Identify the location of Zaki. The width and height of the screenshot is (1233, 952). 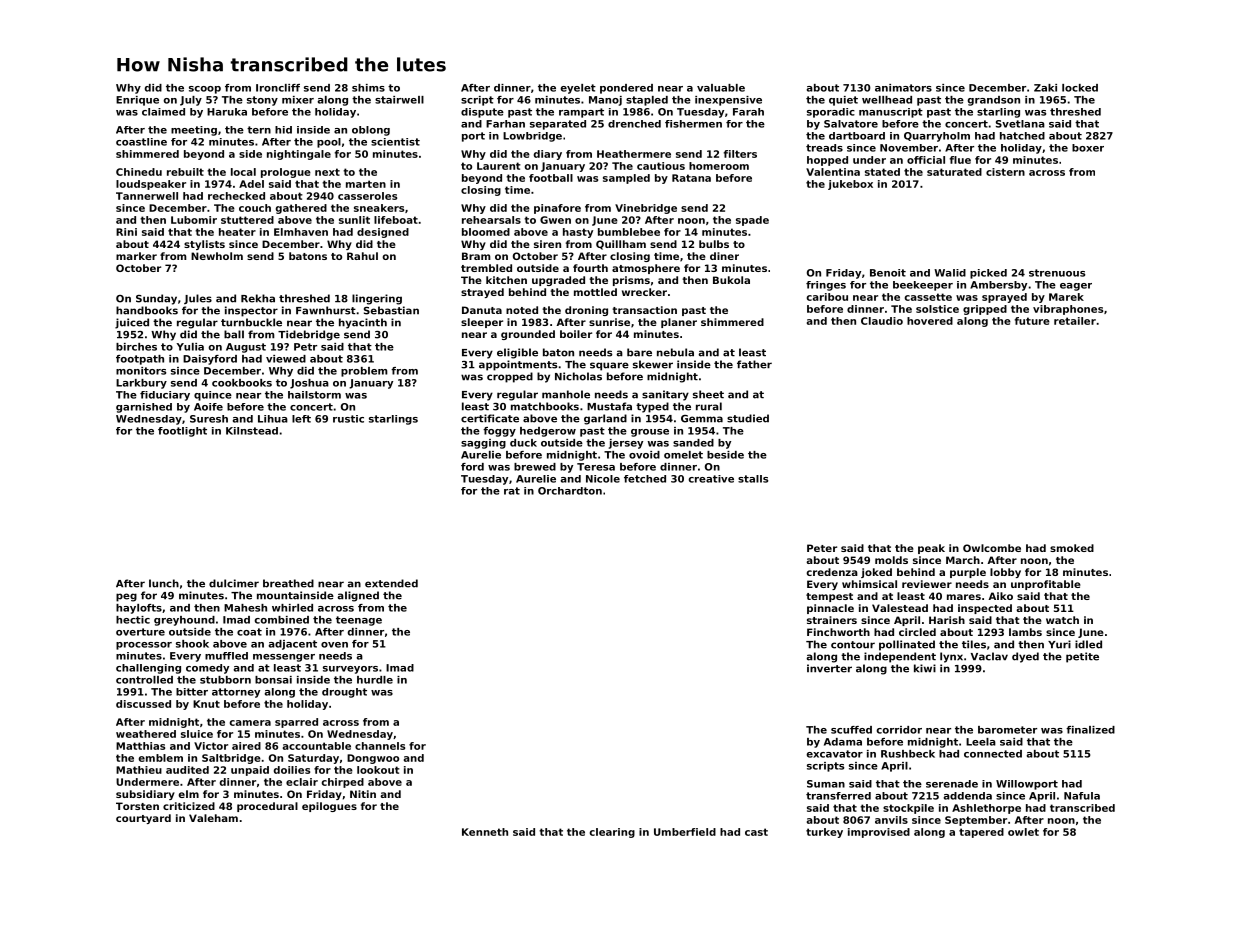
(1045, 88).
